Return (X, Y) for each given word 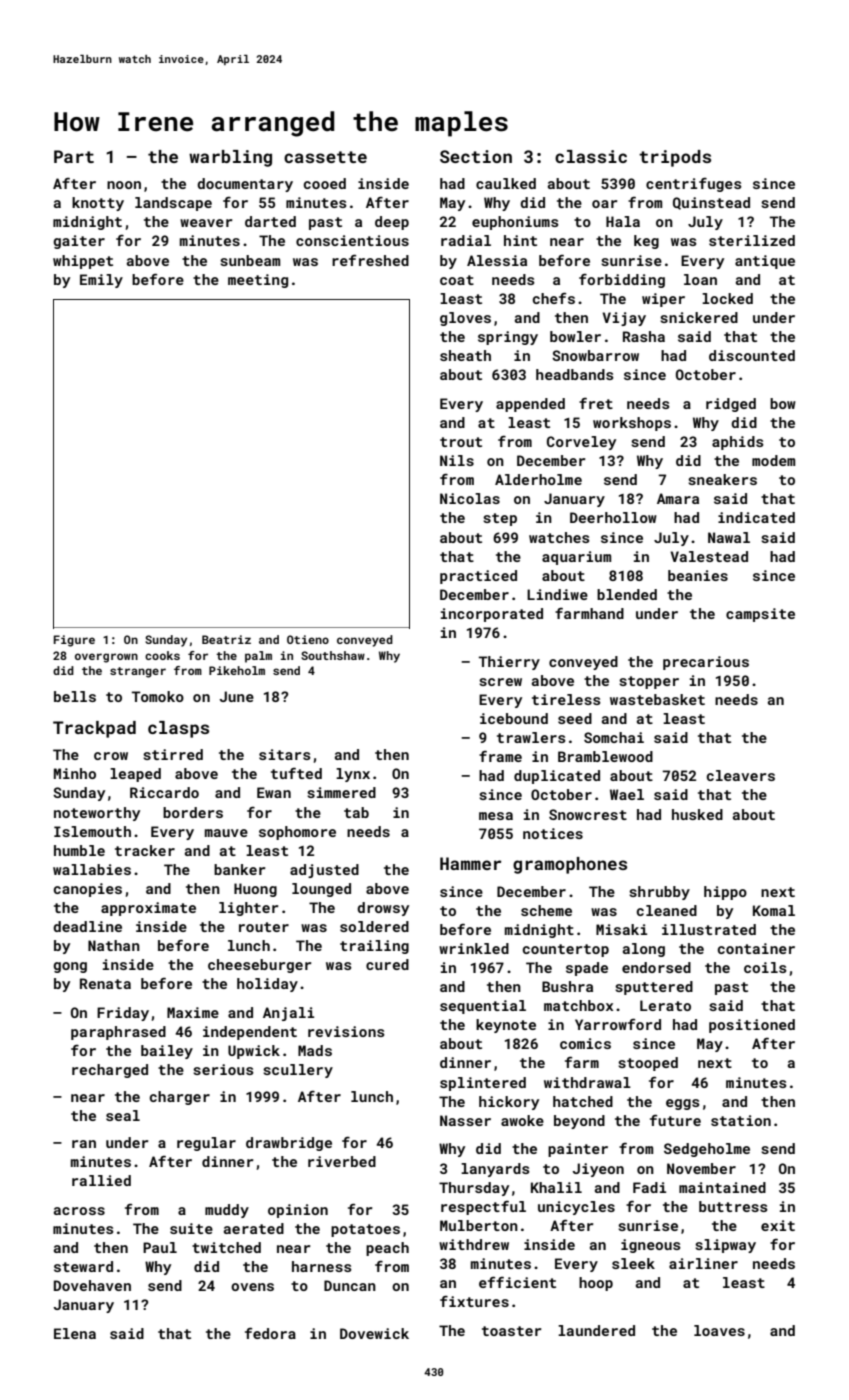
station (741, 1120)
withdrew (474, 1244)
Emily (101, 281)
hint (520, 240)
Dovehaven (92, 1285)
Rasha (644, 336)
